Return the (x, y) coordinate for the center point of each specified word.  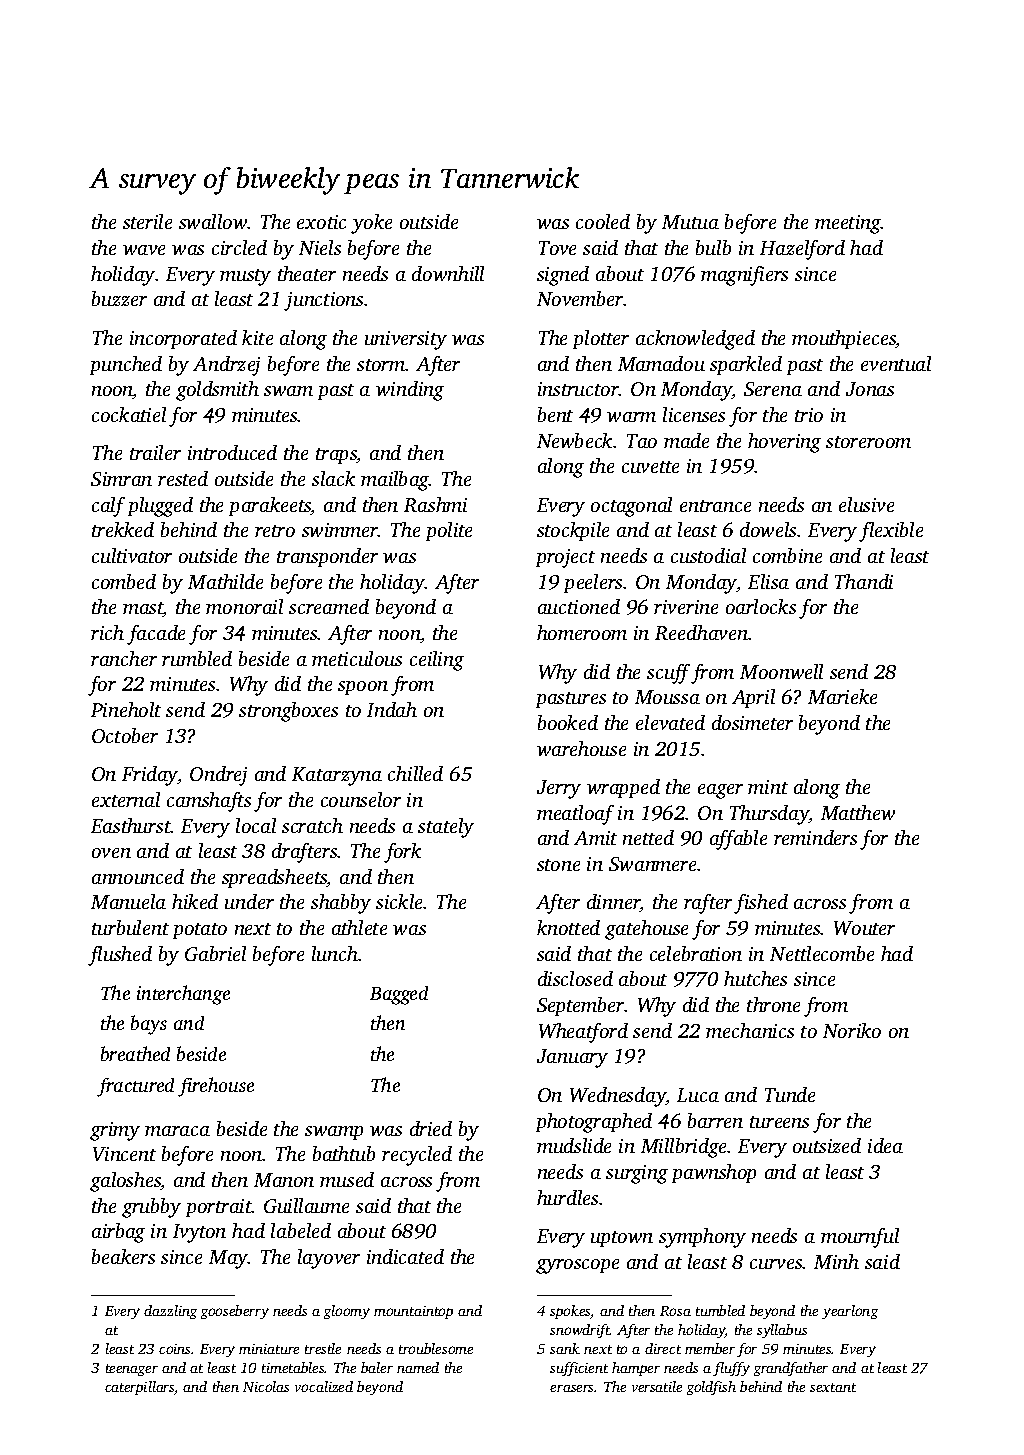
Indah (392, 709)
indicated (405, 1256)
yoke (371, 224)
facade (156, 635)
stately (446, 828)
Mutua (690, 222)
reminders (815, 837)
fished (761, 904)
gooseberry (235, 1312)
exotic (321, 222)
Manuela (128, 901)
